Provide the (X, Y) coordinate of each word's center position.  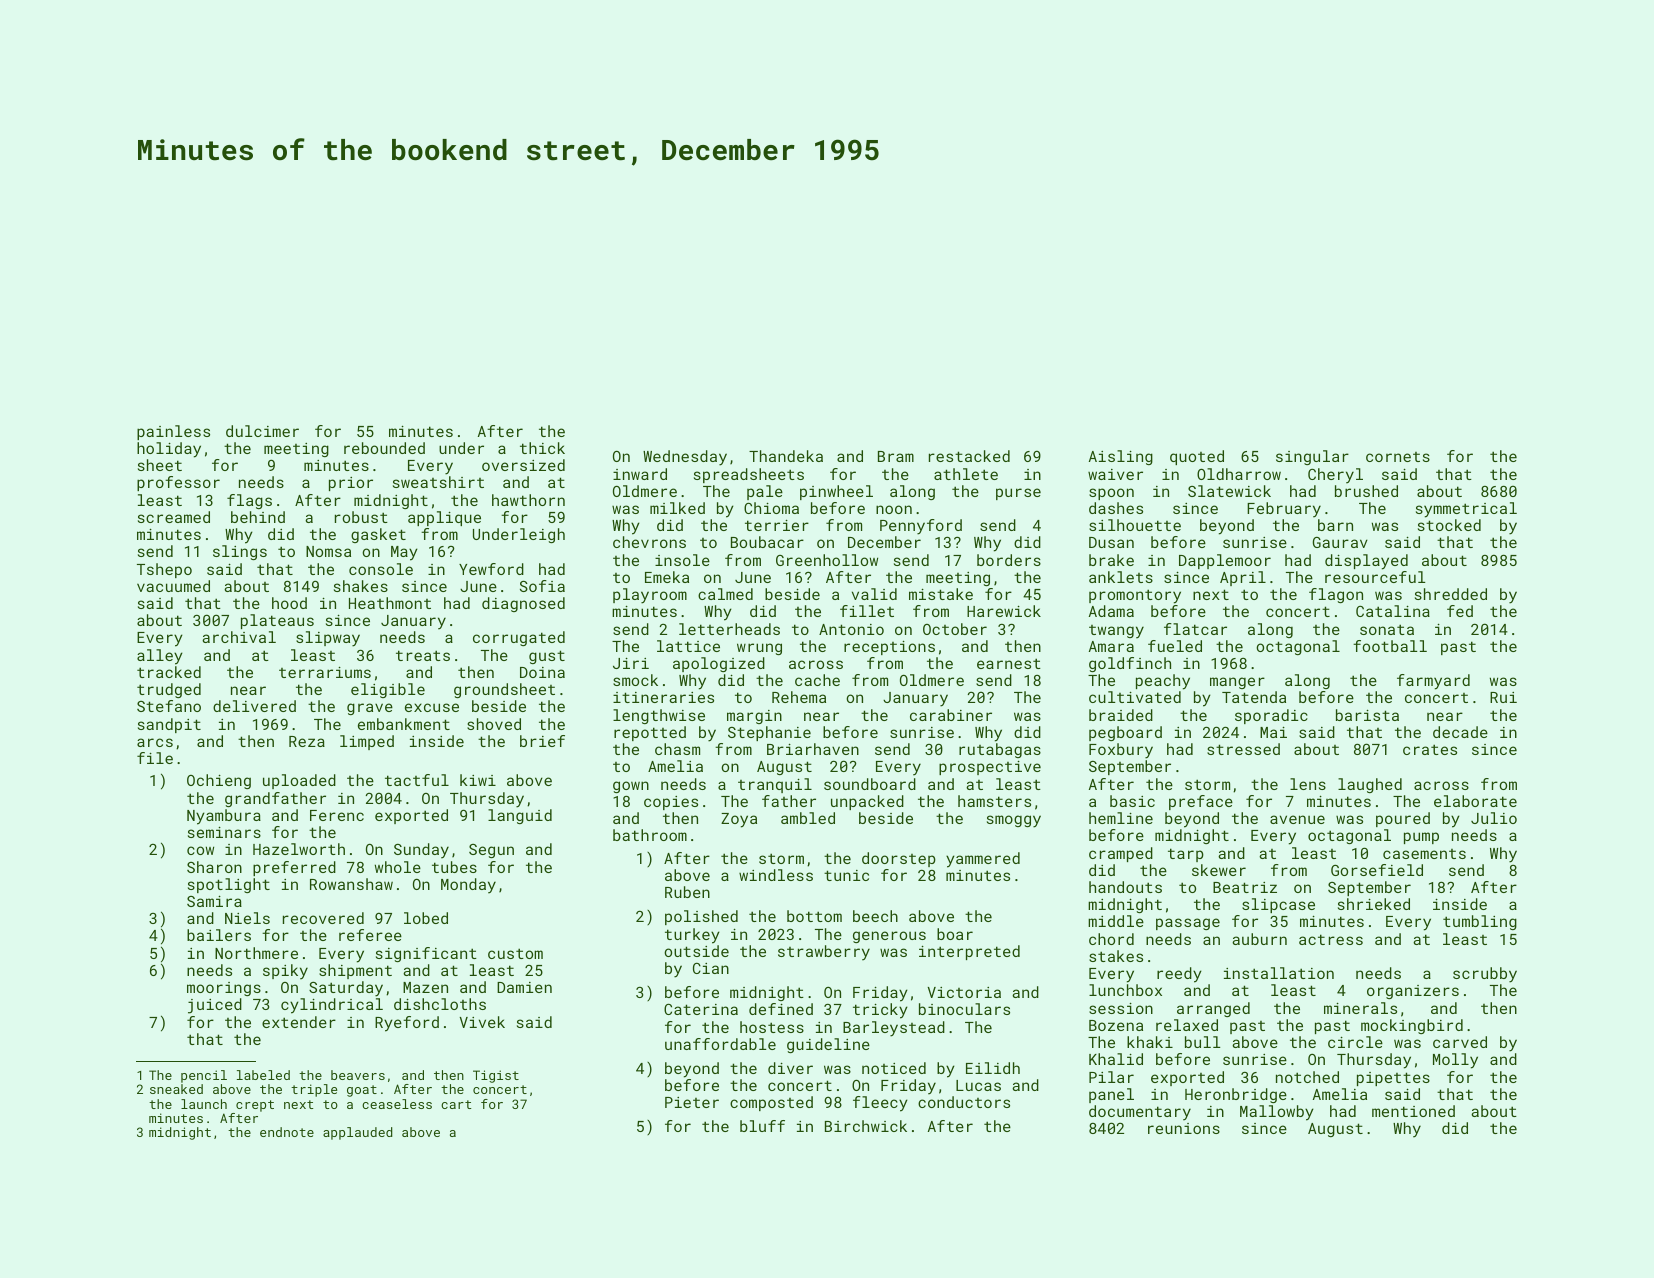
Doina (542, 672)
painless (173, 432)
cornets (1398, 457)
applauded (357, 1133)
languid (520, 816)
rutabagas (1000, 750)
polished (701, 917)
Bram (896, 456)
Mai (1273, 732)
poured (1403, 819)
